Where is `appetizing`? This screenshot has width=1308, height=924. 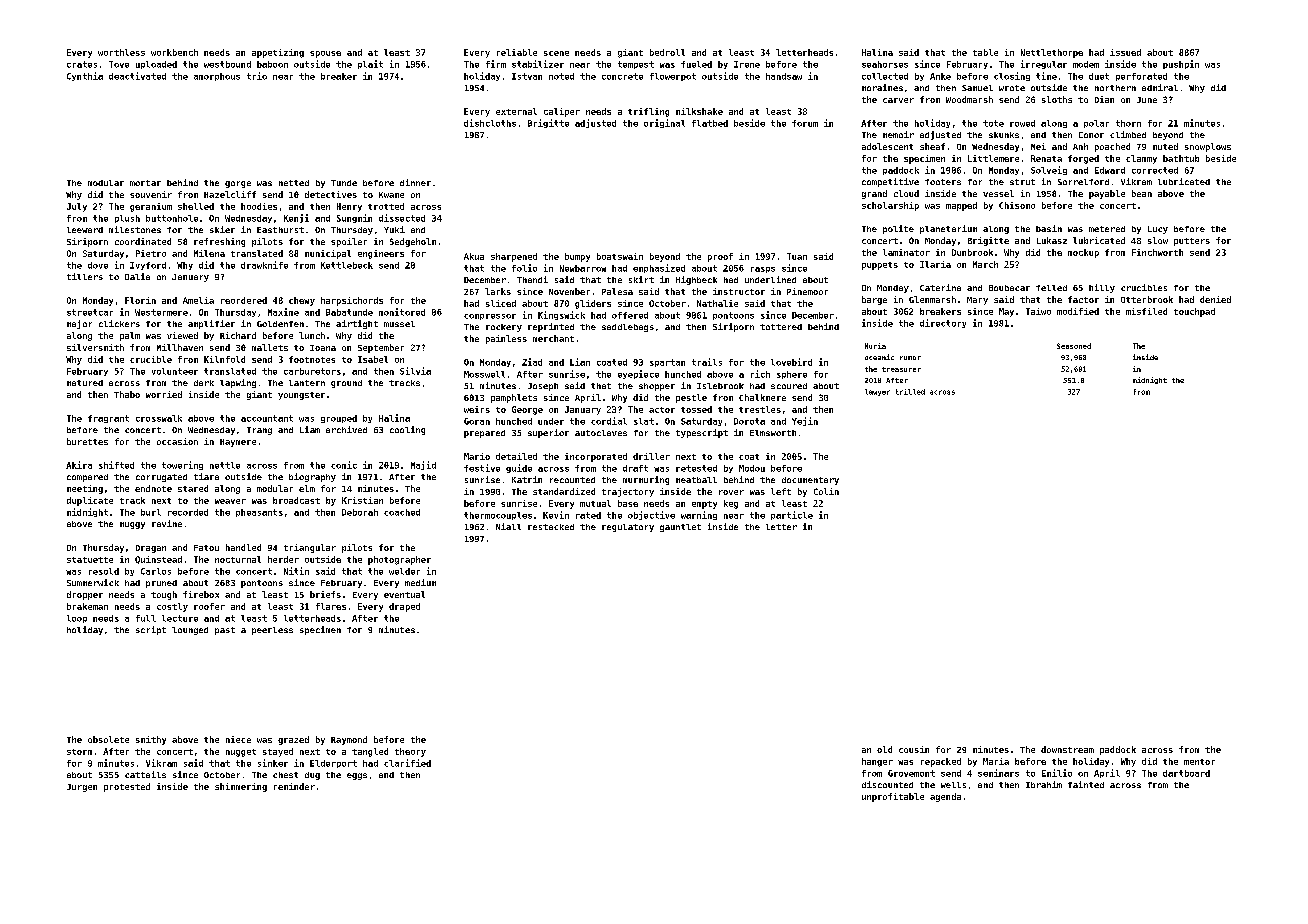 appetizing is located at coordinates (278, 53).
